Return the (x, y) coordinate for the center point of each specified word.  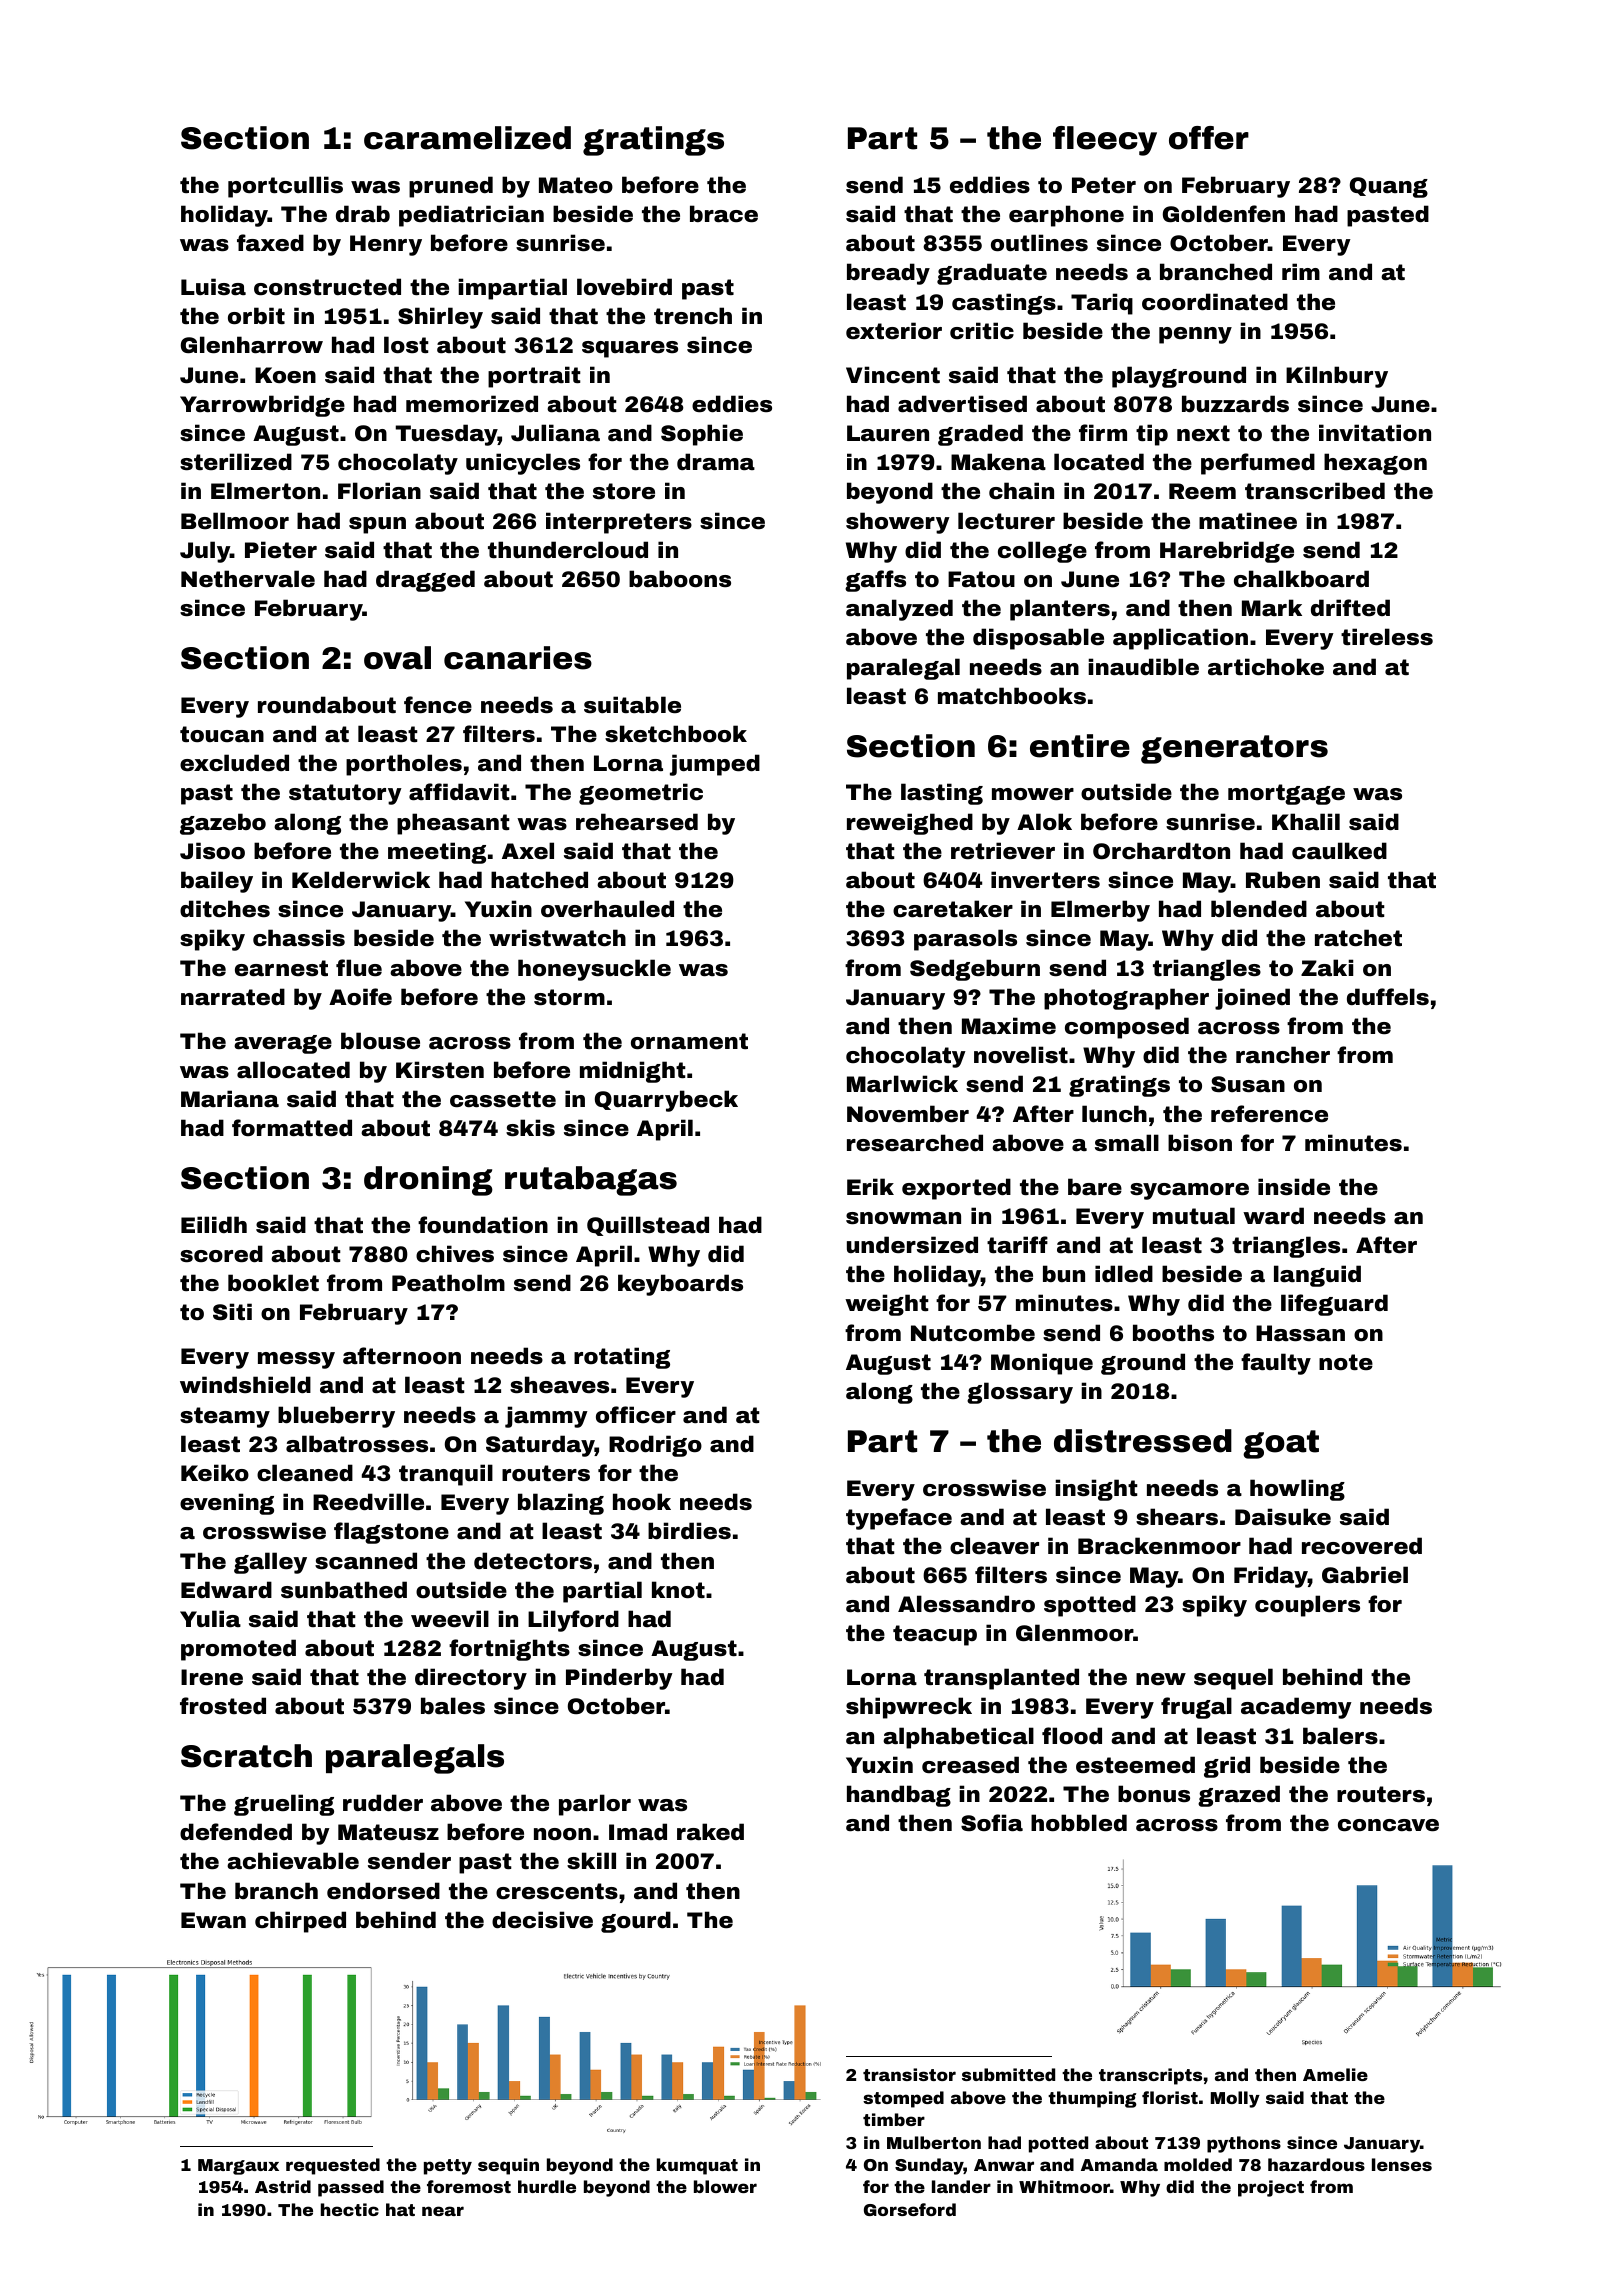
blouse (380, 1040)
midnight (633, 1072)
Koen (285, 375)
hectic (350, 2209)
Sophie (702, 435)
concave (1388, 1825)
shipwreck (909, 1708)
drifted (1350, 607)
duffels (1388, 997)
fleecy (1105, 141)
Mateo (576, 185)
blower (725, 2186)
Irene (212, 1677)
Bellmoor (235, 520)
